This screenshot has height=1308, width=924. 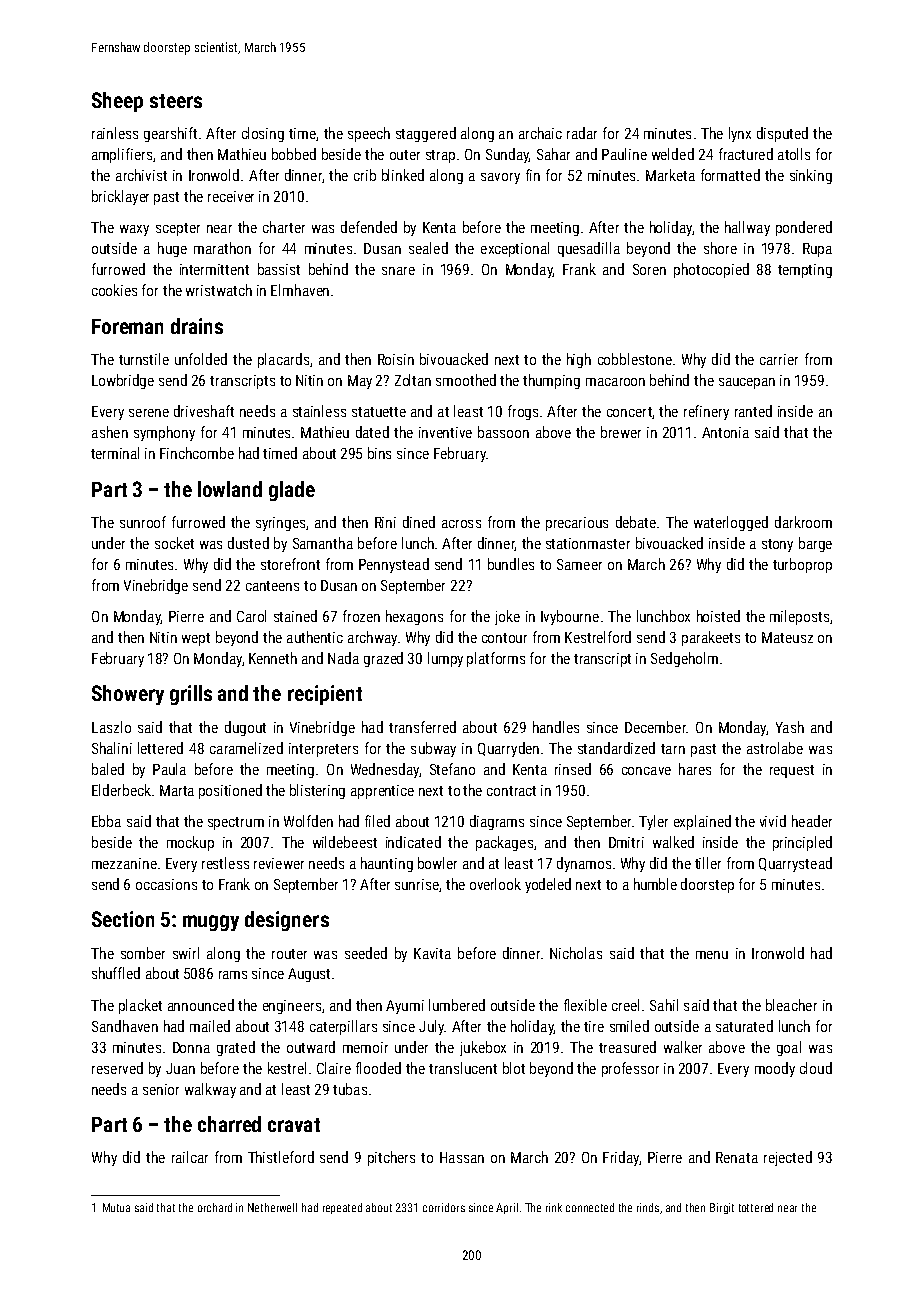 What do you see at coordinates (483, 1048) in the screenshot?
I see `jukebox` at bounding box center [483, 1048].
